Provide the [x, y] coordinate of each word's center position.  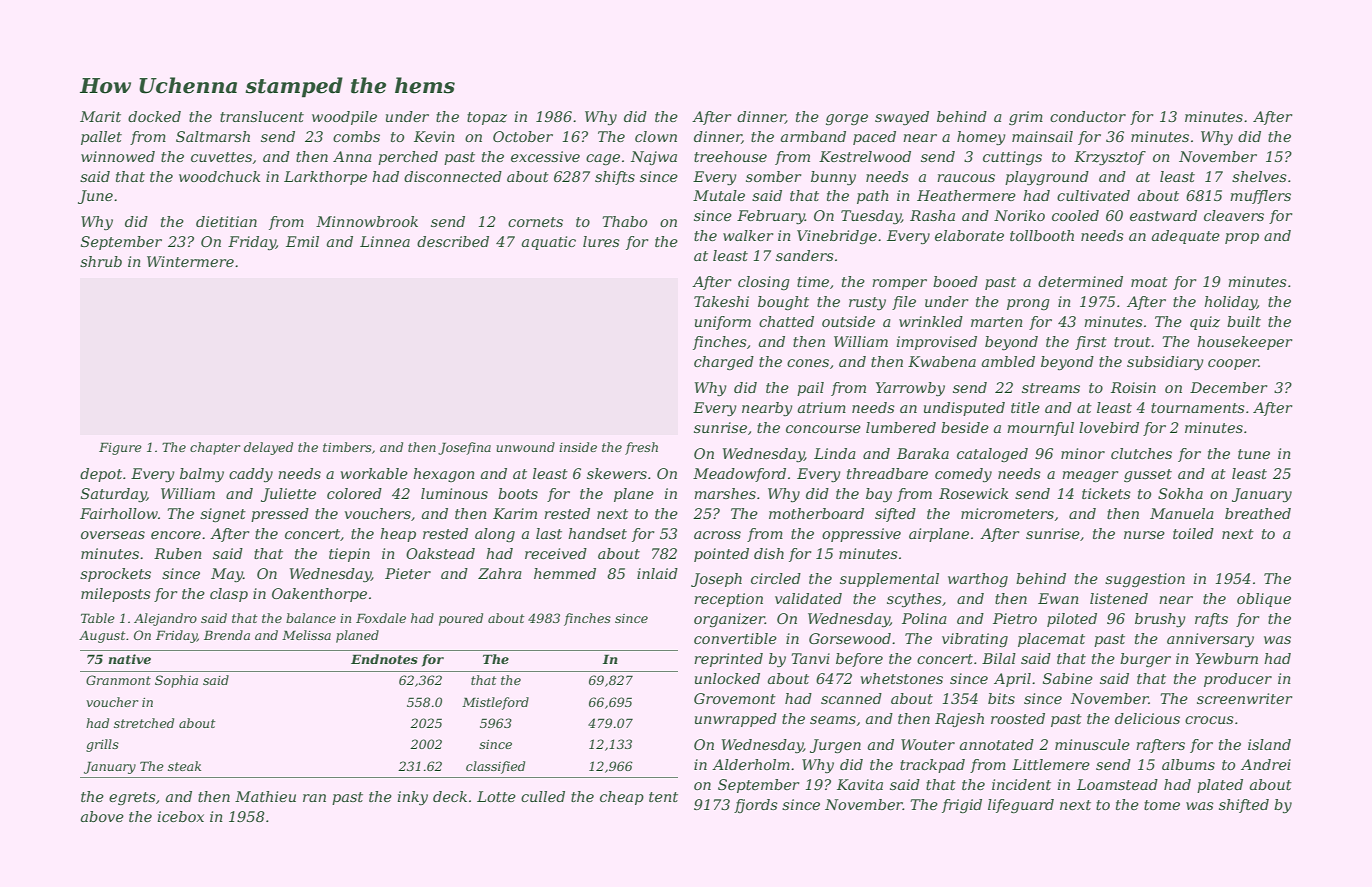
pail [810, 389]
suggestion [1145, 580]
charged [724, 363]
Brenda [227, 635]
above [102, 816]
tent [663, 797]
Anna [352, 156]
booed [955, 281]
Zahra [500, 573]
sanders [805, 255]
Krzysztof [1110, 158]
